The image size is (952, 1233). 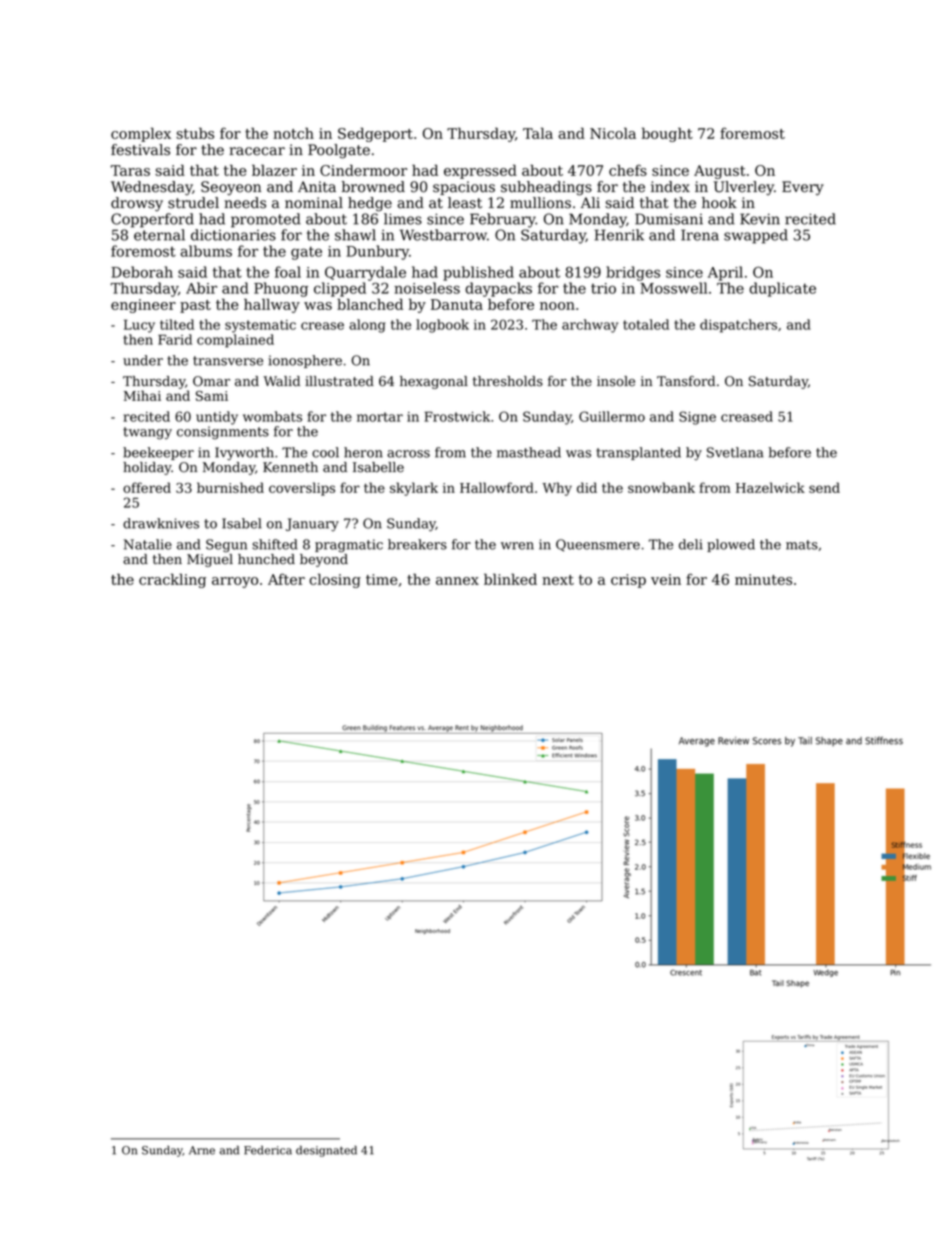 I want to click on masthead, so click(x=529, y=452).
